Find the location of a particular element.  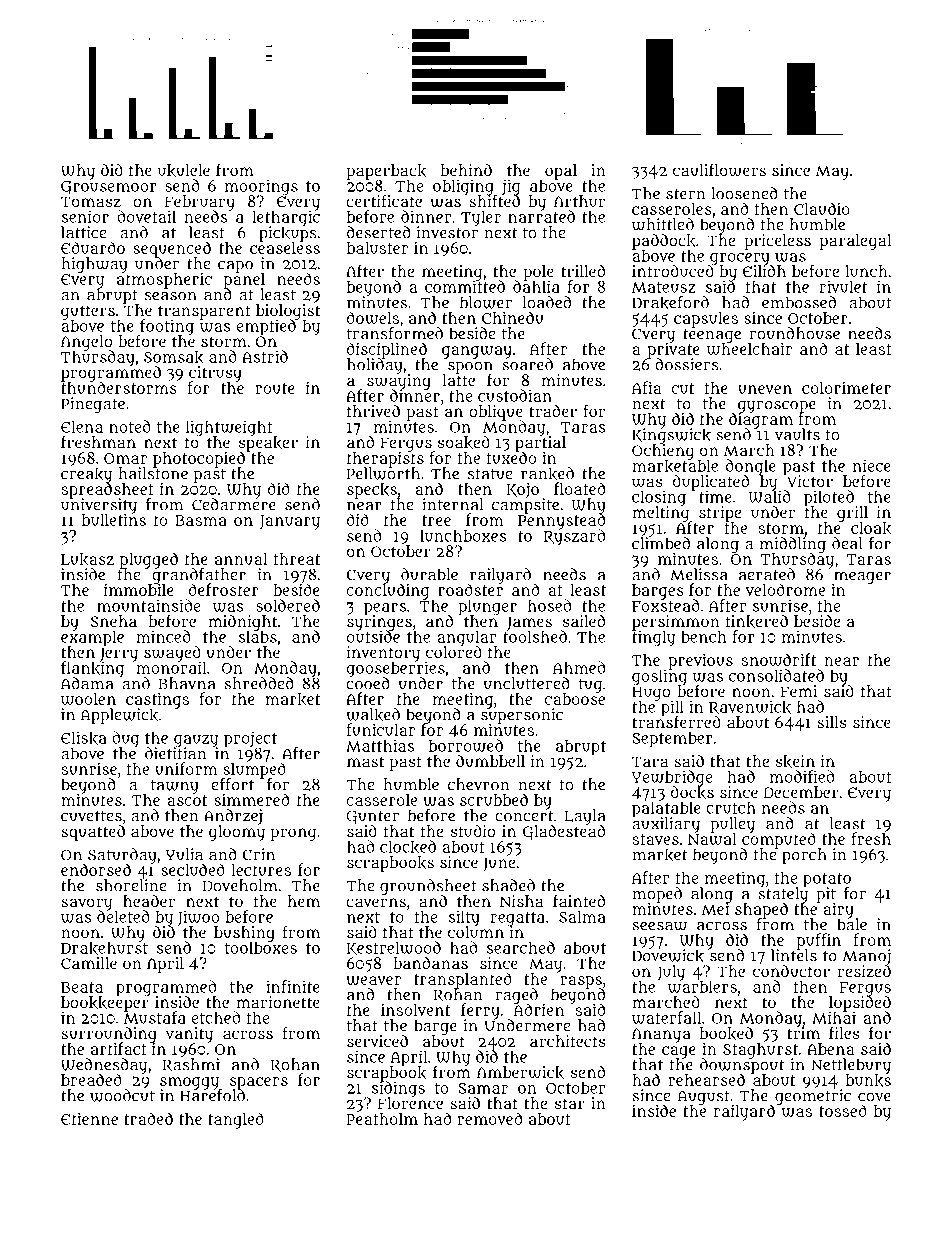

Lukasz is located at coordinates (87, 559).
